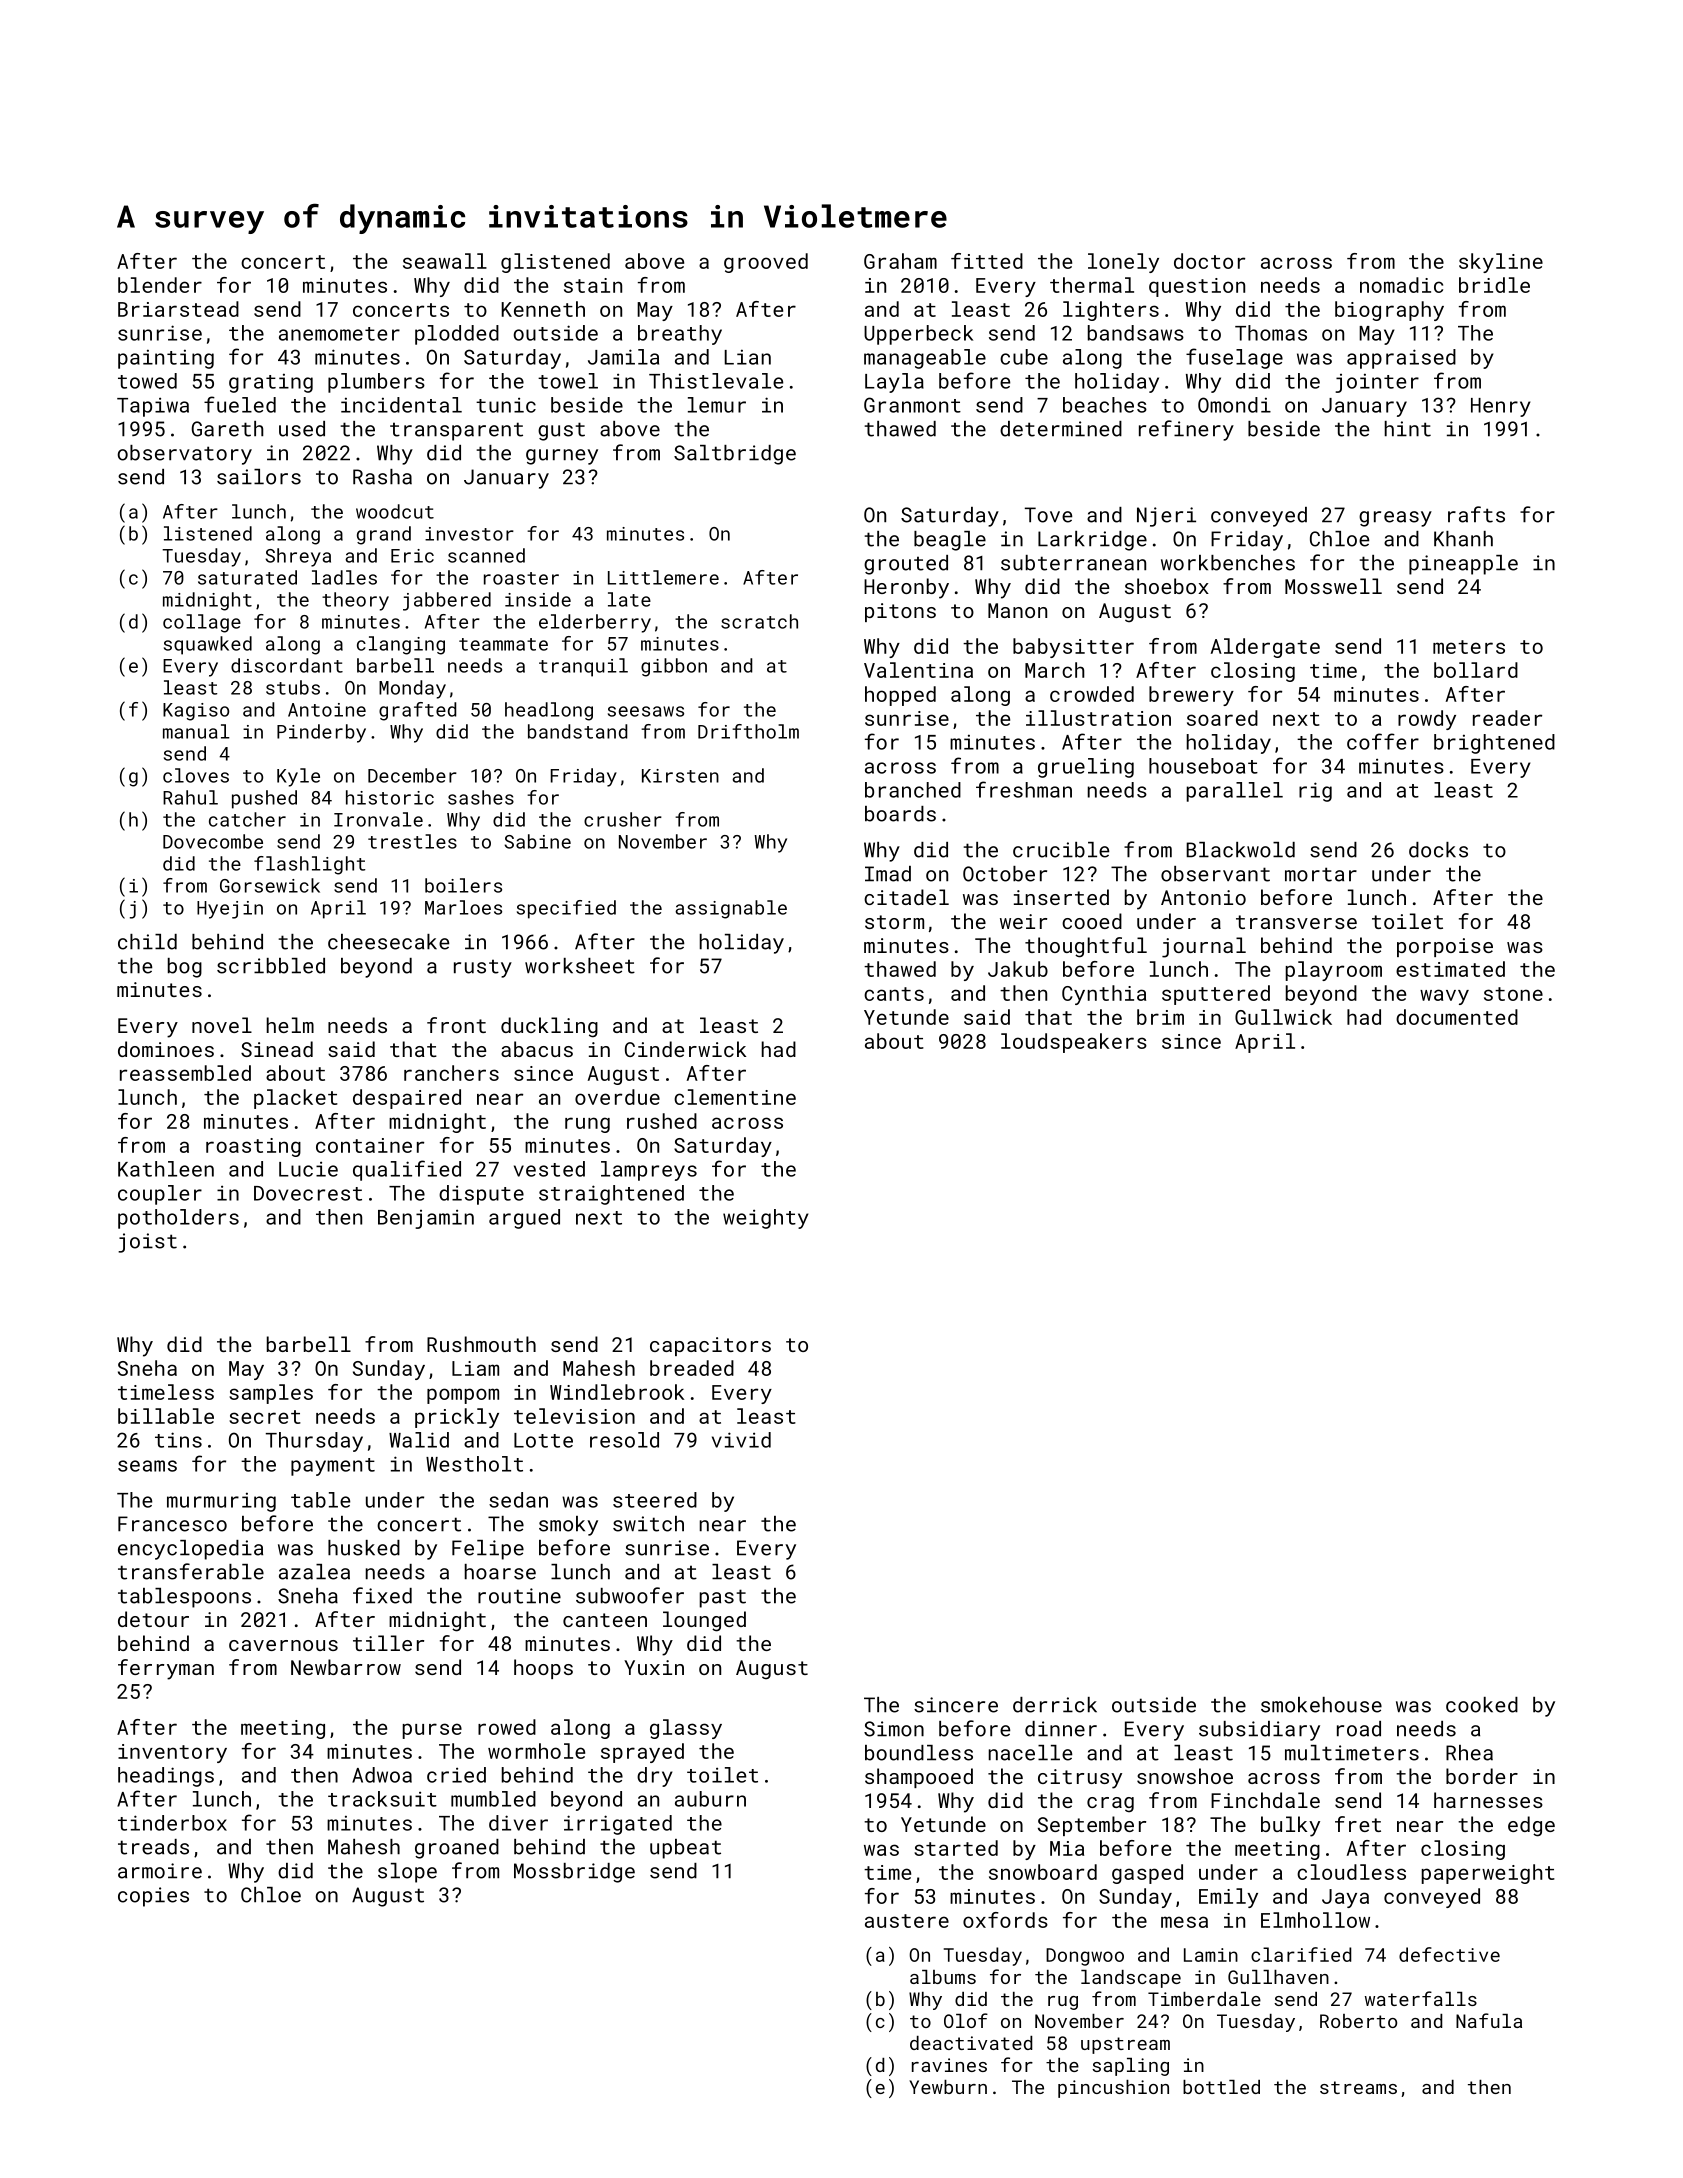  I want to click on Layla, so click(894, 383).
